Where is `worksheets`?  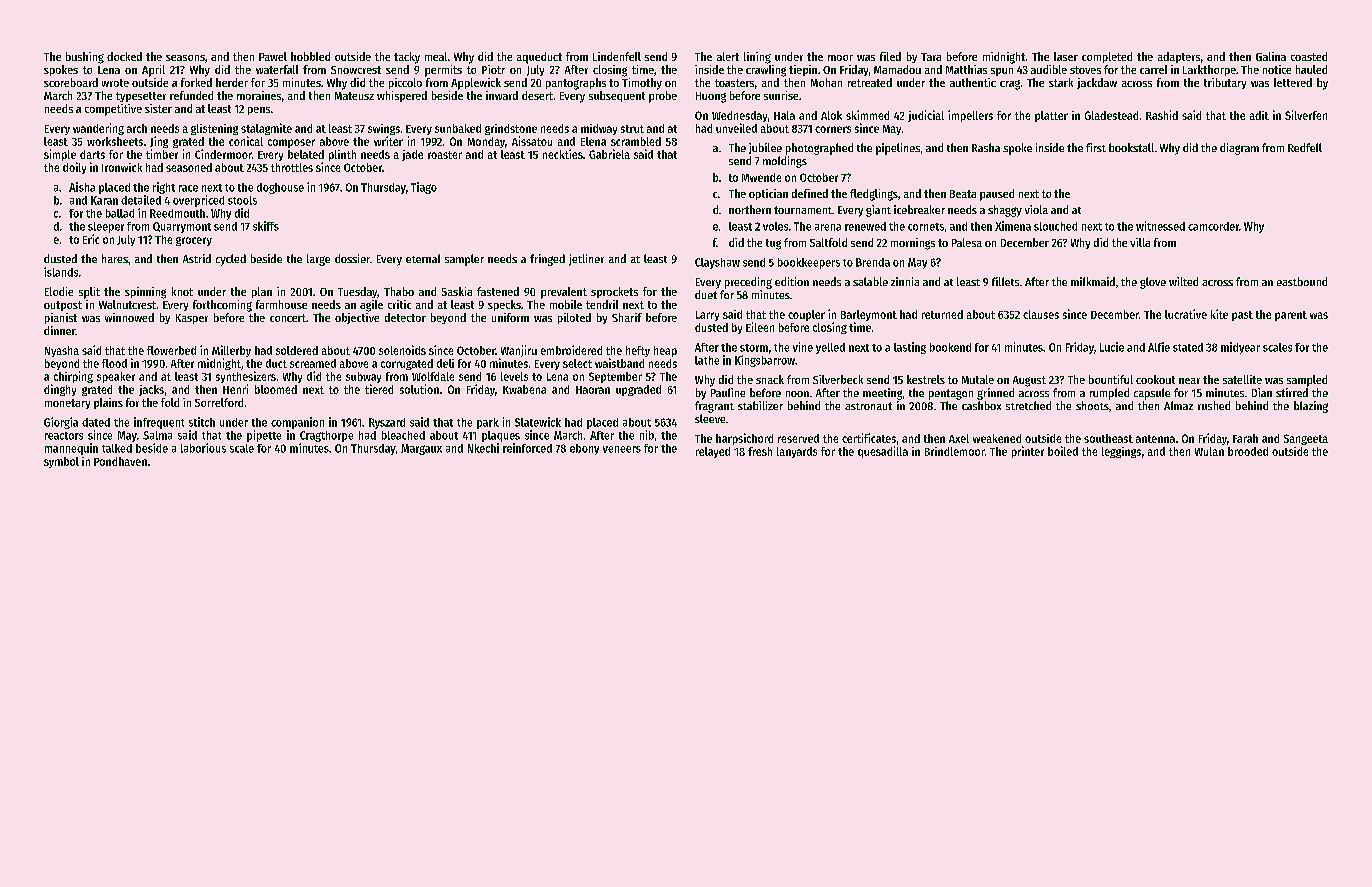
worksheets is located at coordinates (115, 141).
